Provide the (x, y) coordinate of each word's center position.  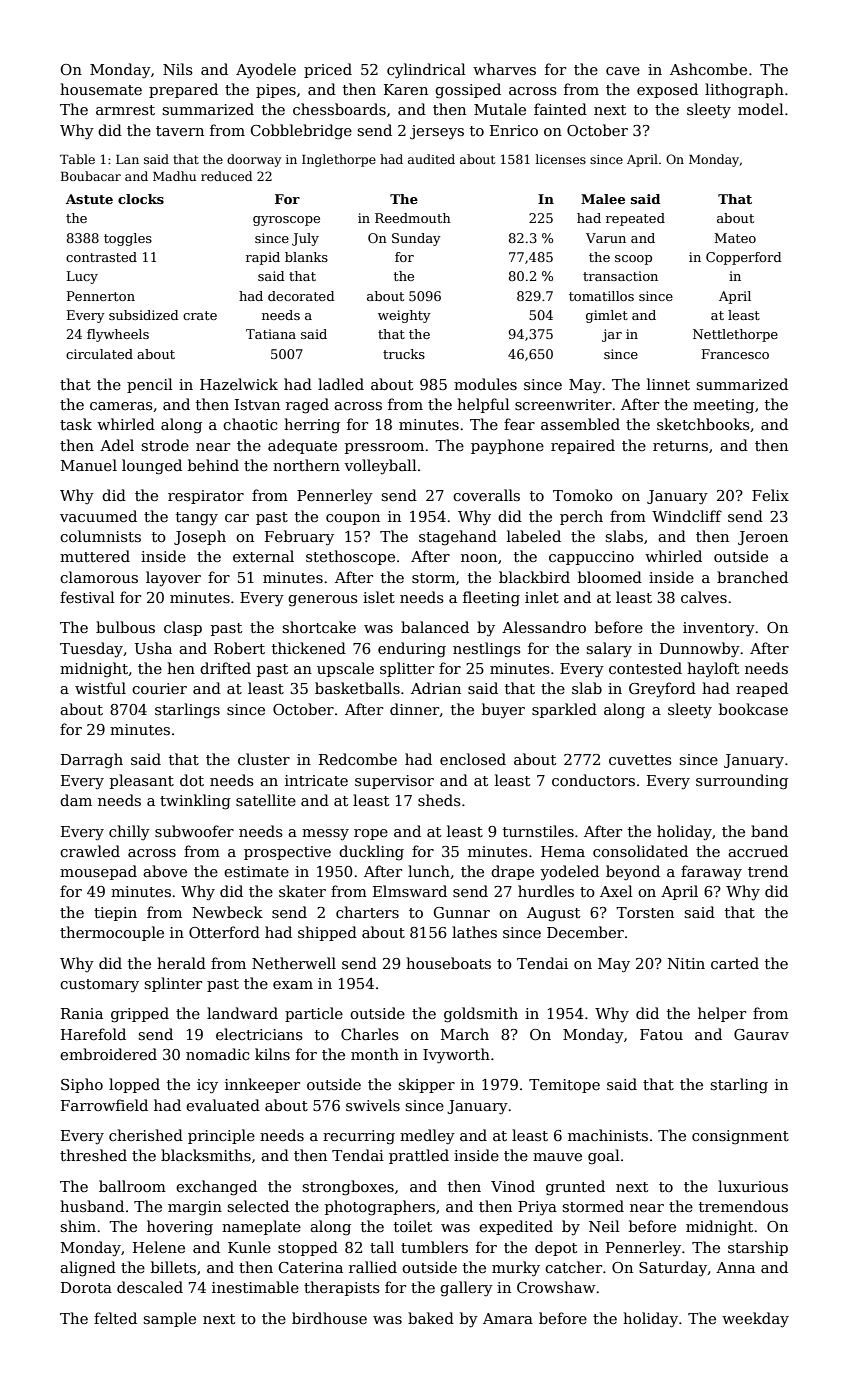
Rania (82, 1013)
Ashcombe (708, 69)
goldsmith (481, 1015)
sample (169, 1319)
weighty (404, 316)
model (761, 109)
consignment (740, 1137)
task (76, 424)
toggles (128, 239)
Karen (406, 89)
